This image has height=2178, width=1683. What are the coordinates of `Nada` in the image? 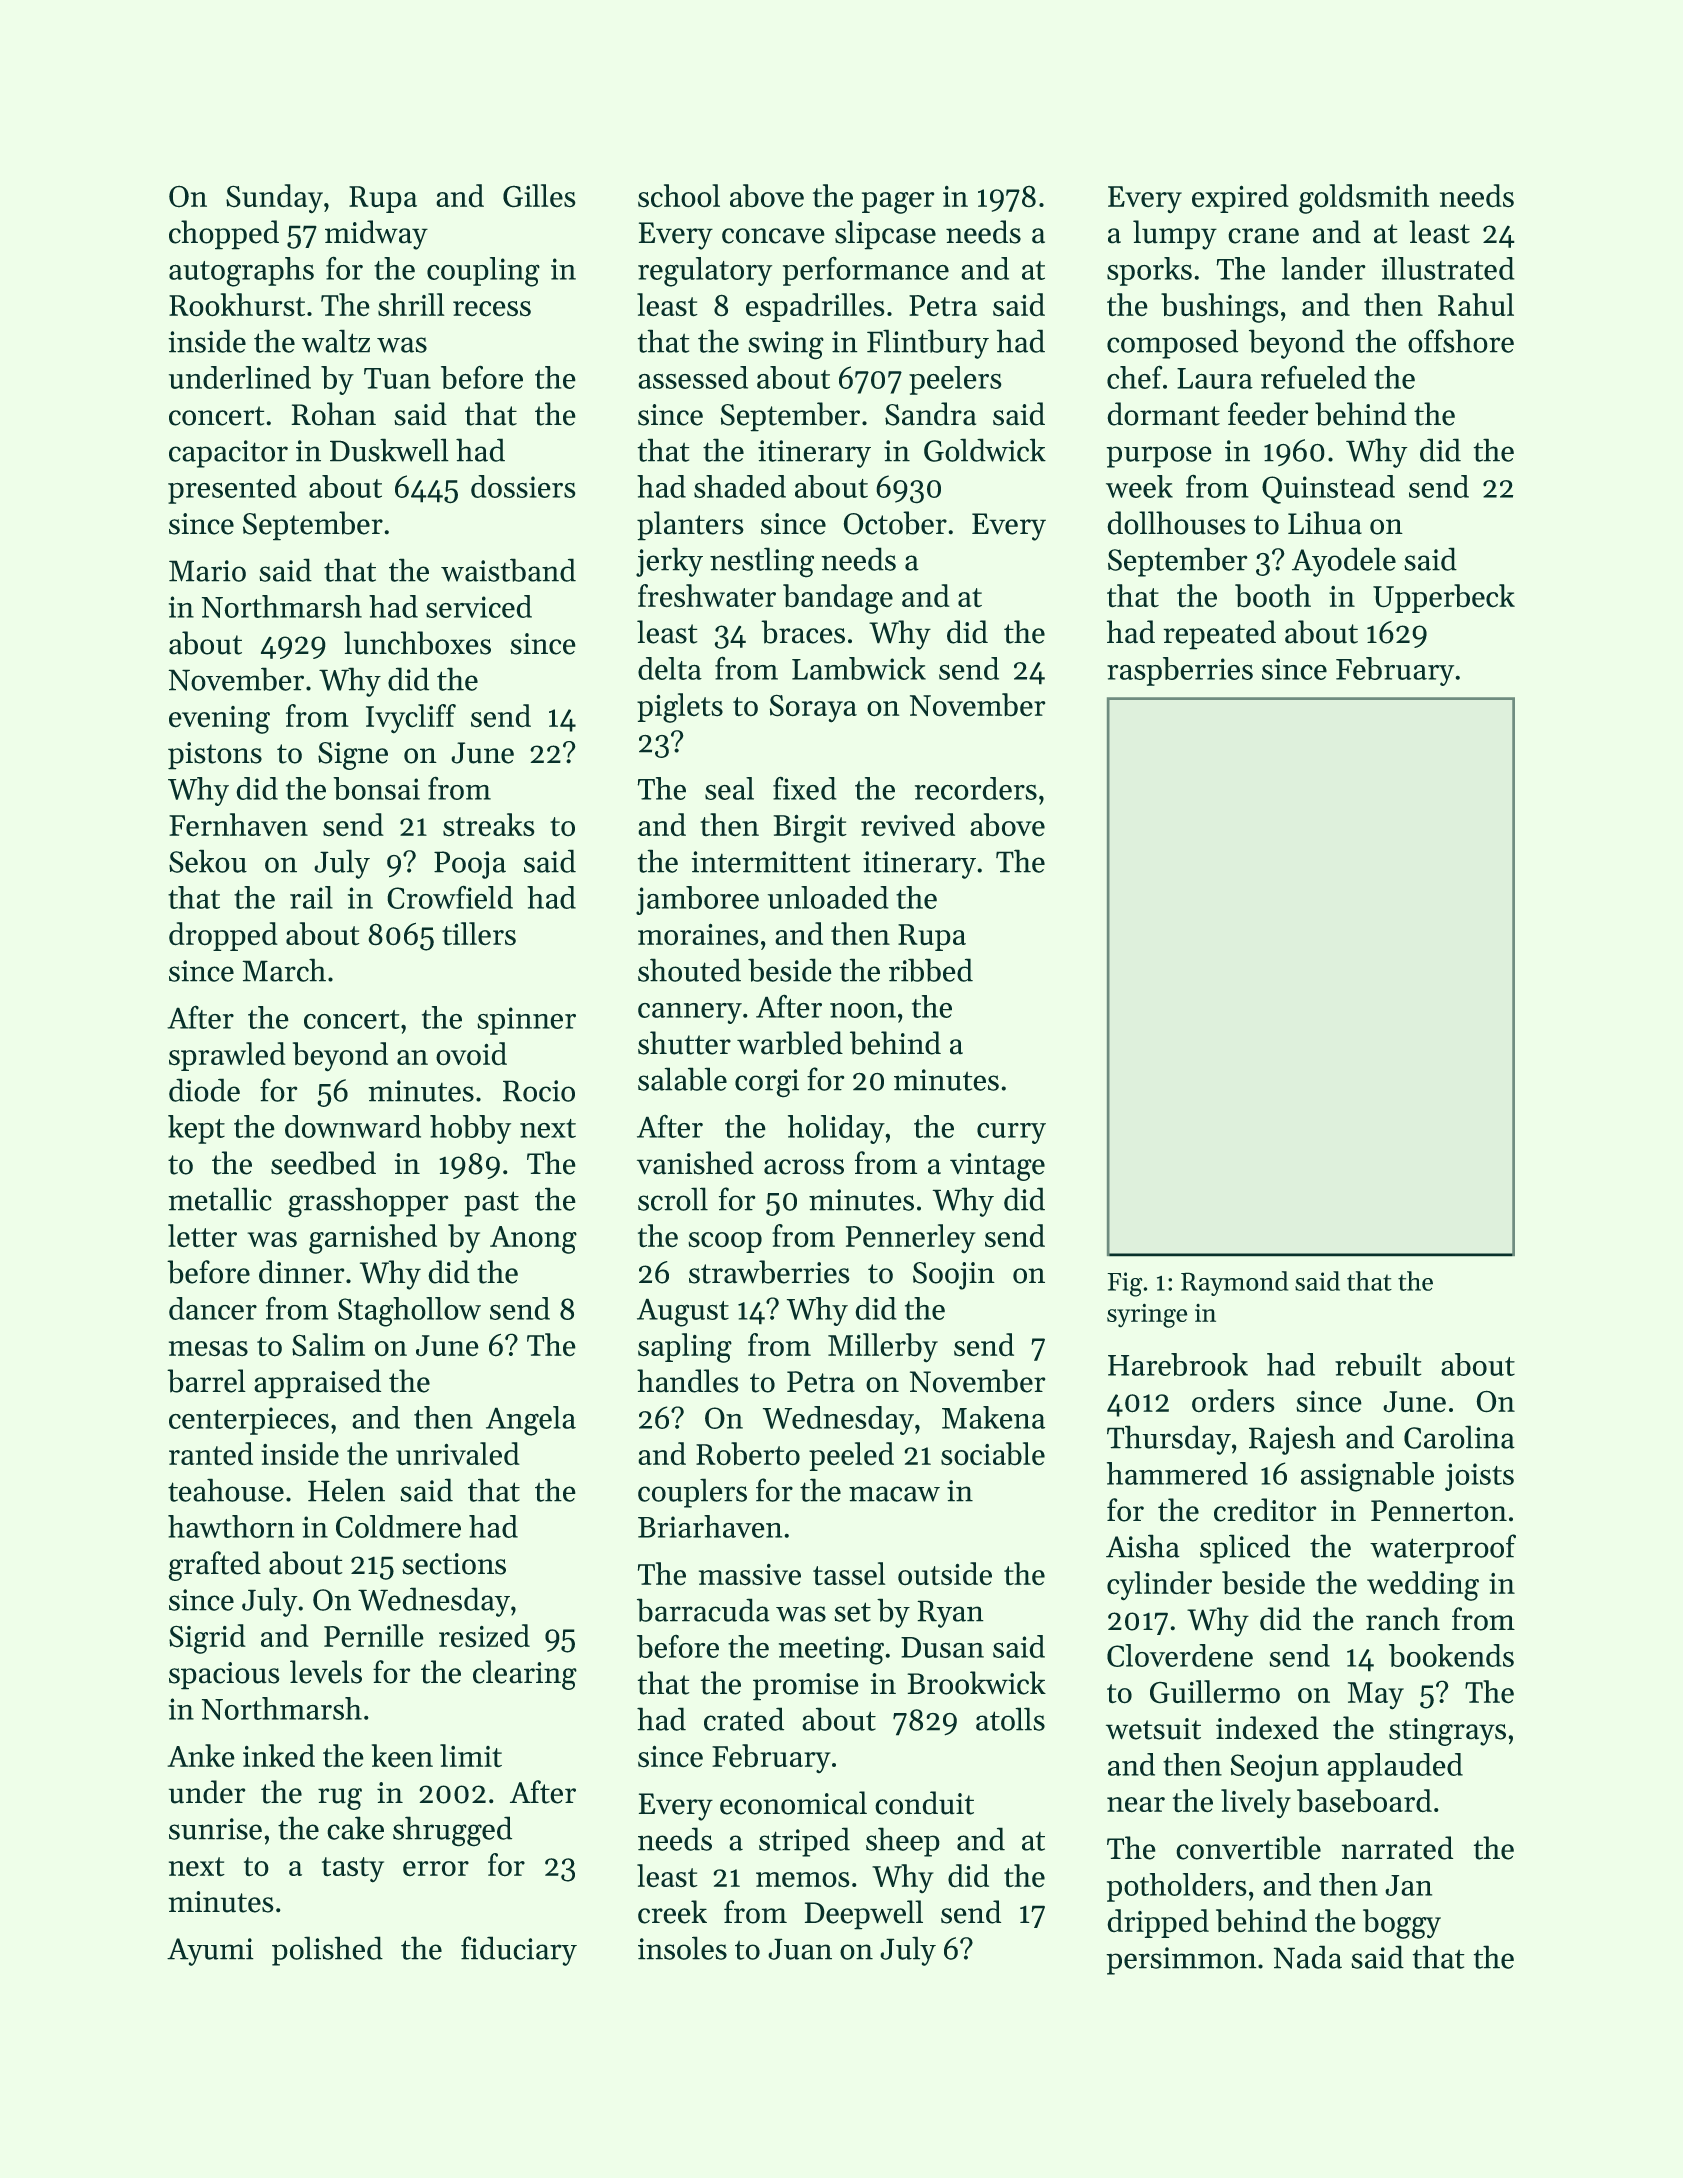 It's located at (1308, 1957).
